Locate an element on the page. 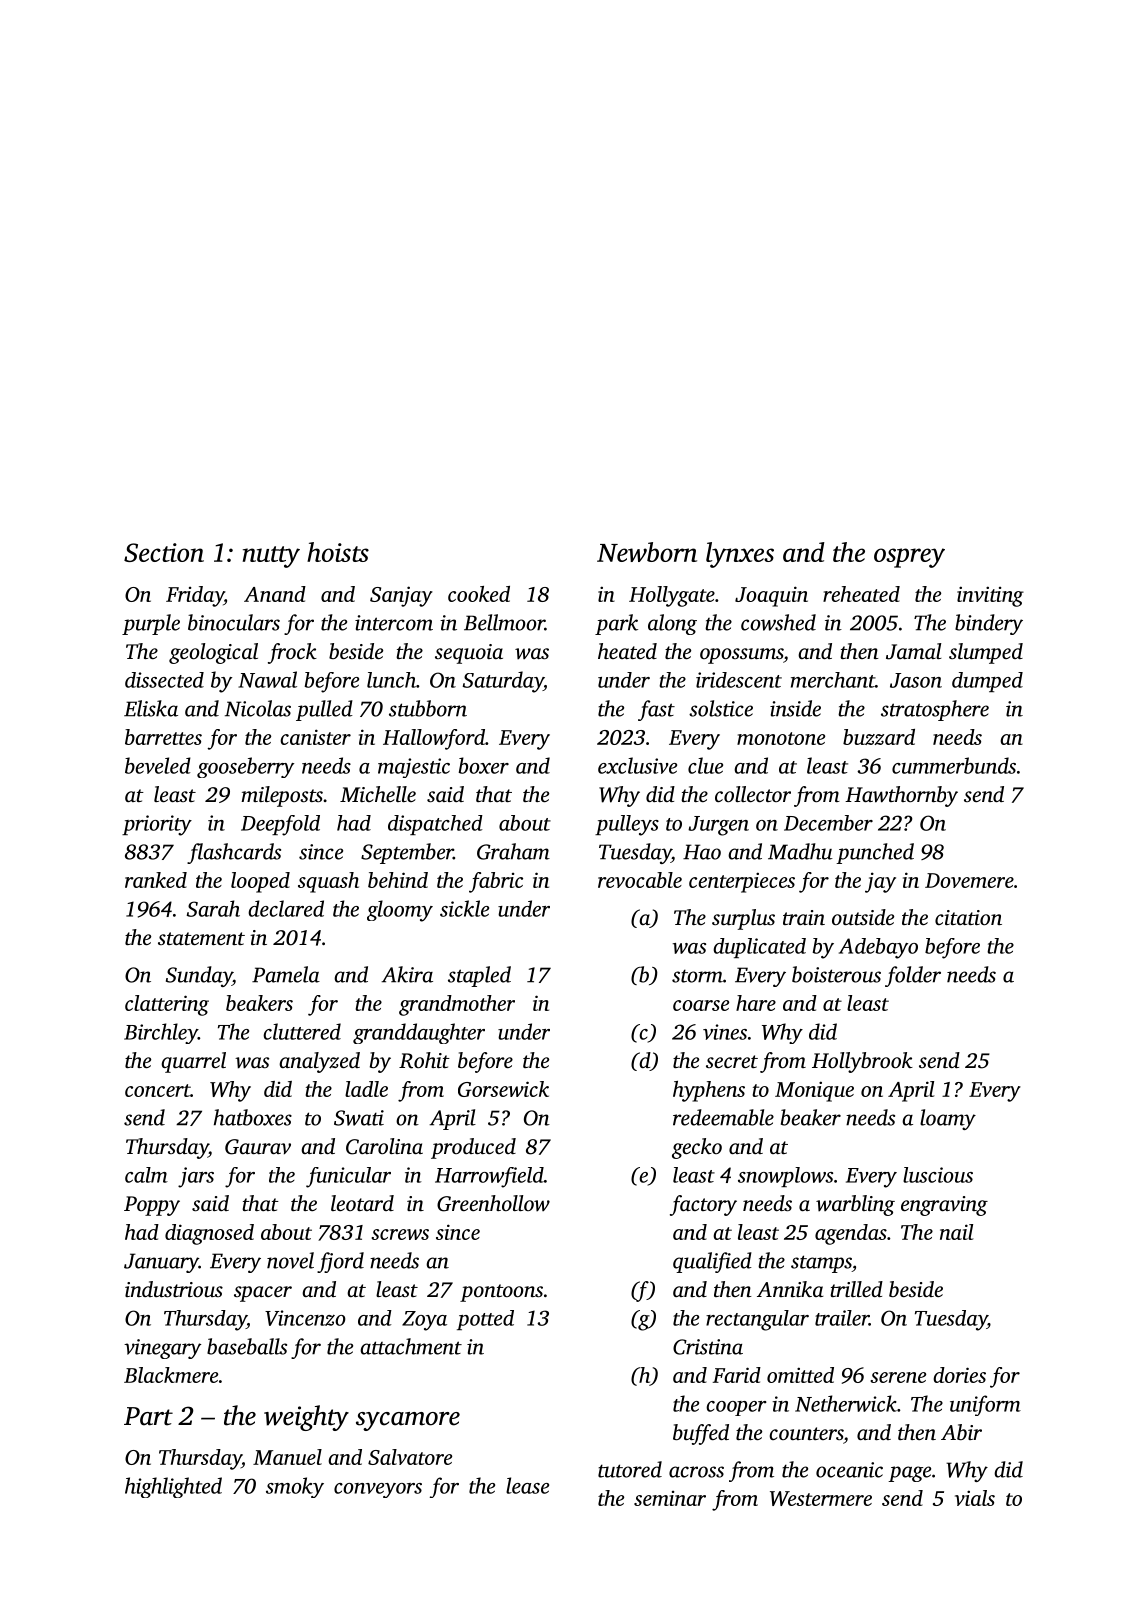 This image has width=1147, height=1622. boxer is located at coordinates (483, 765).
